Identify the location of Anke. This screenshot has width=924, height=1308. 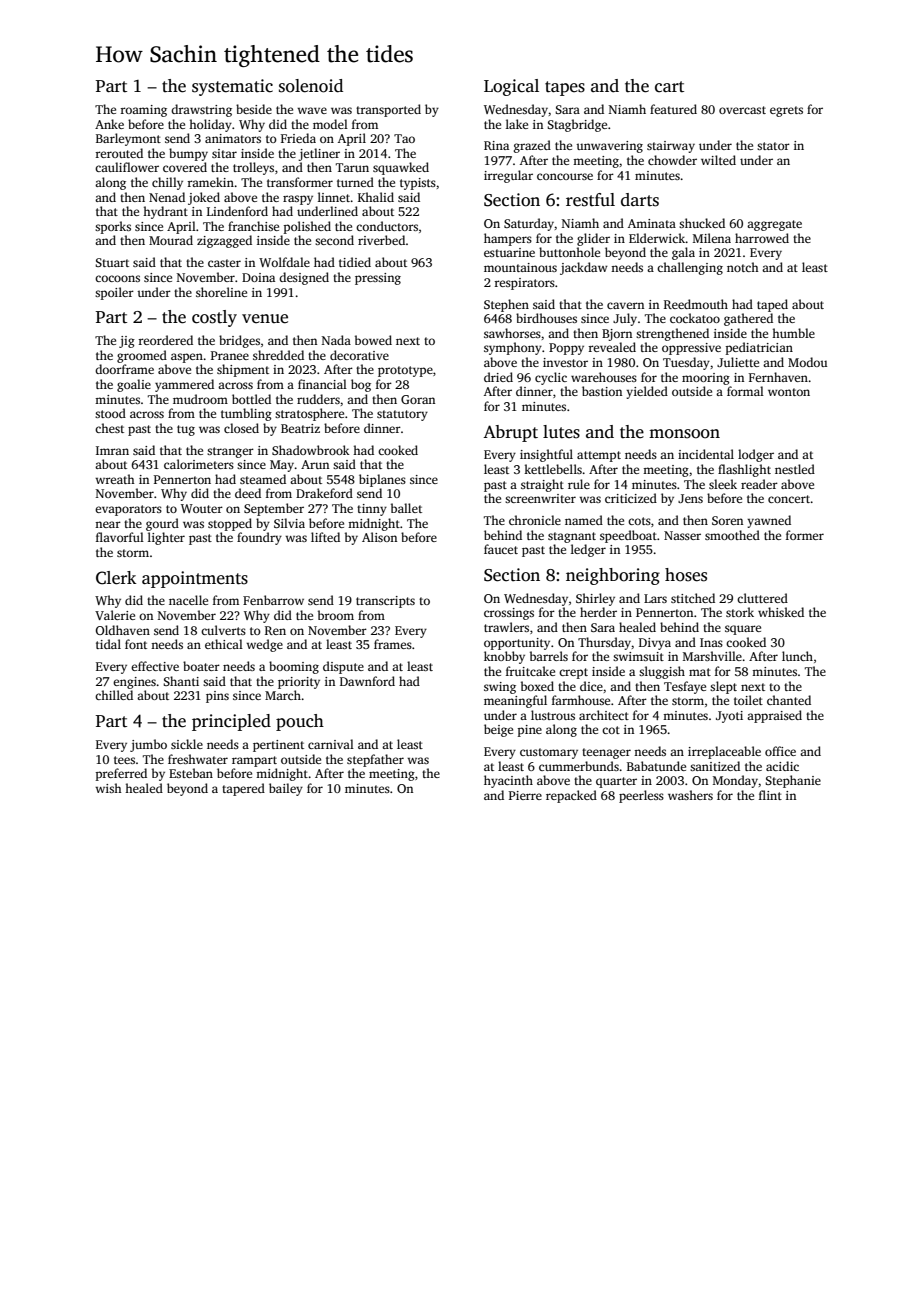
(109, 124).
